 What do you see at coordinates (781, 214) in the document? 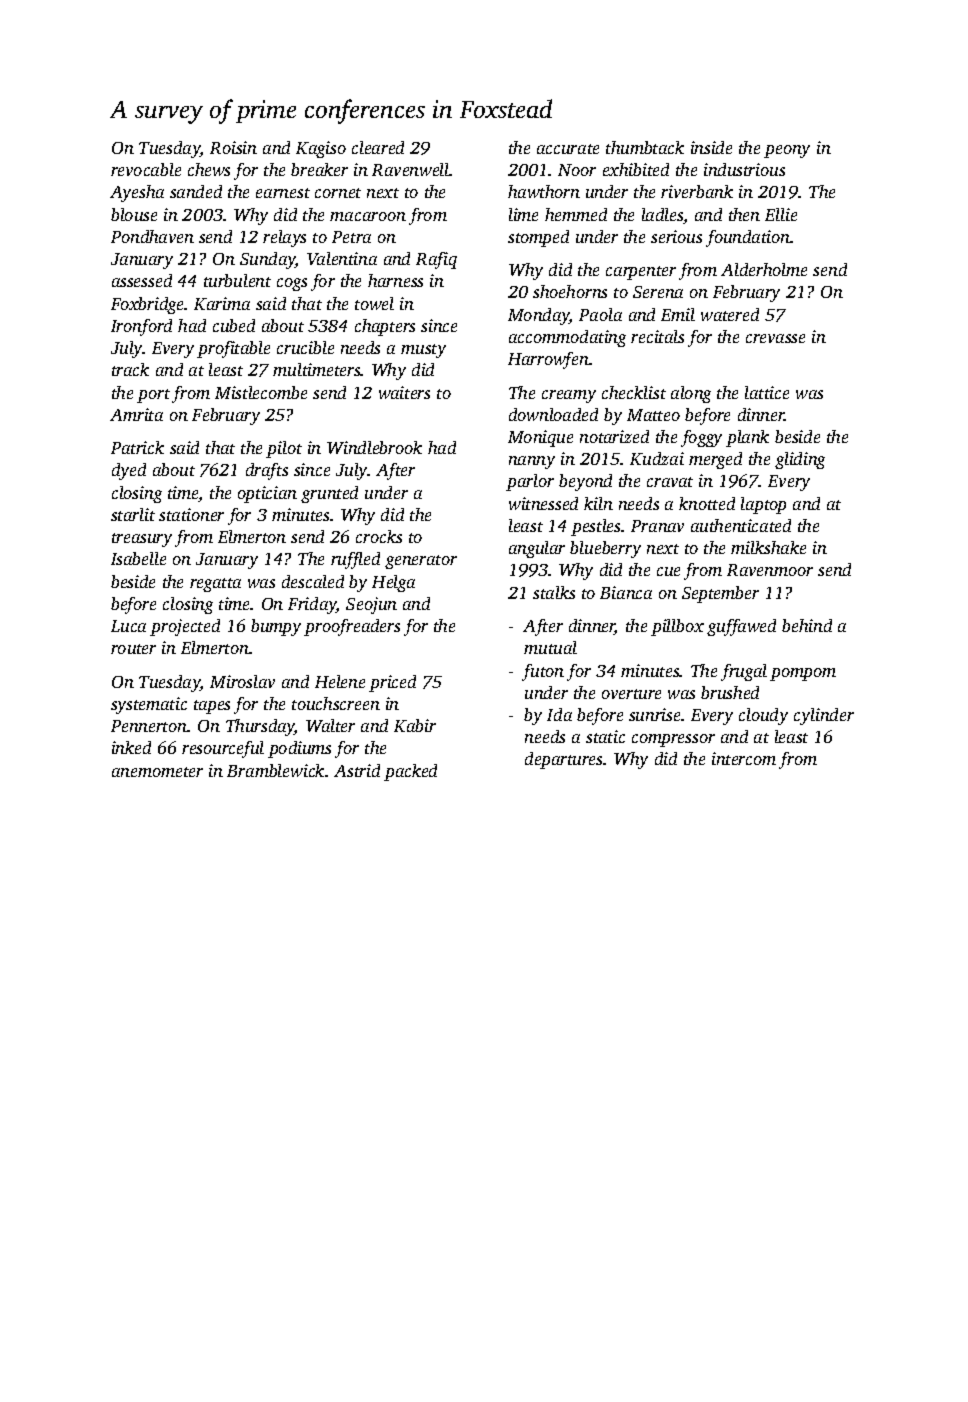
I see `Ellie` at bounding box center [781, 214].
